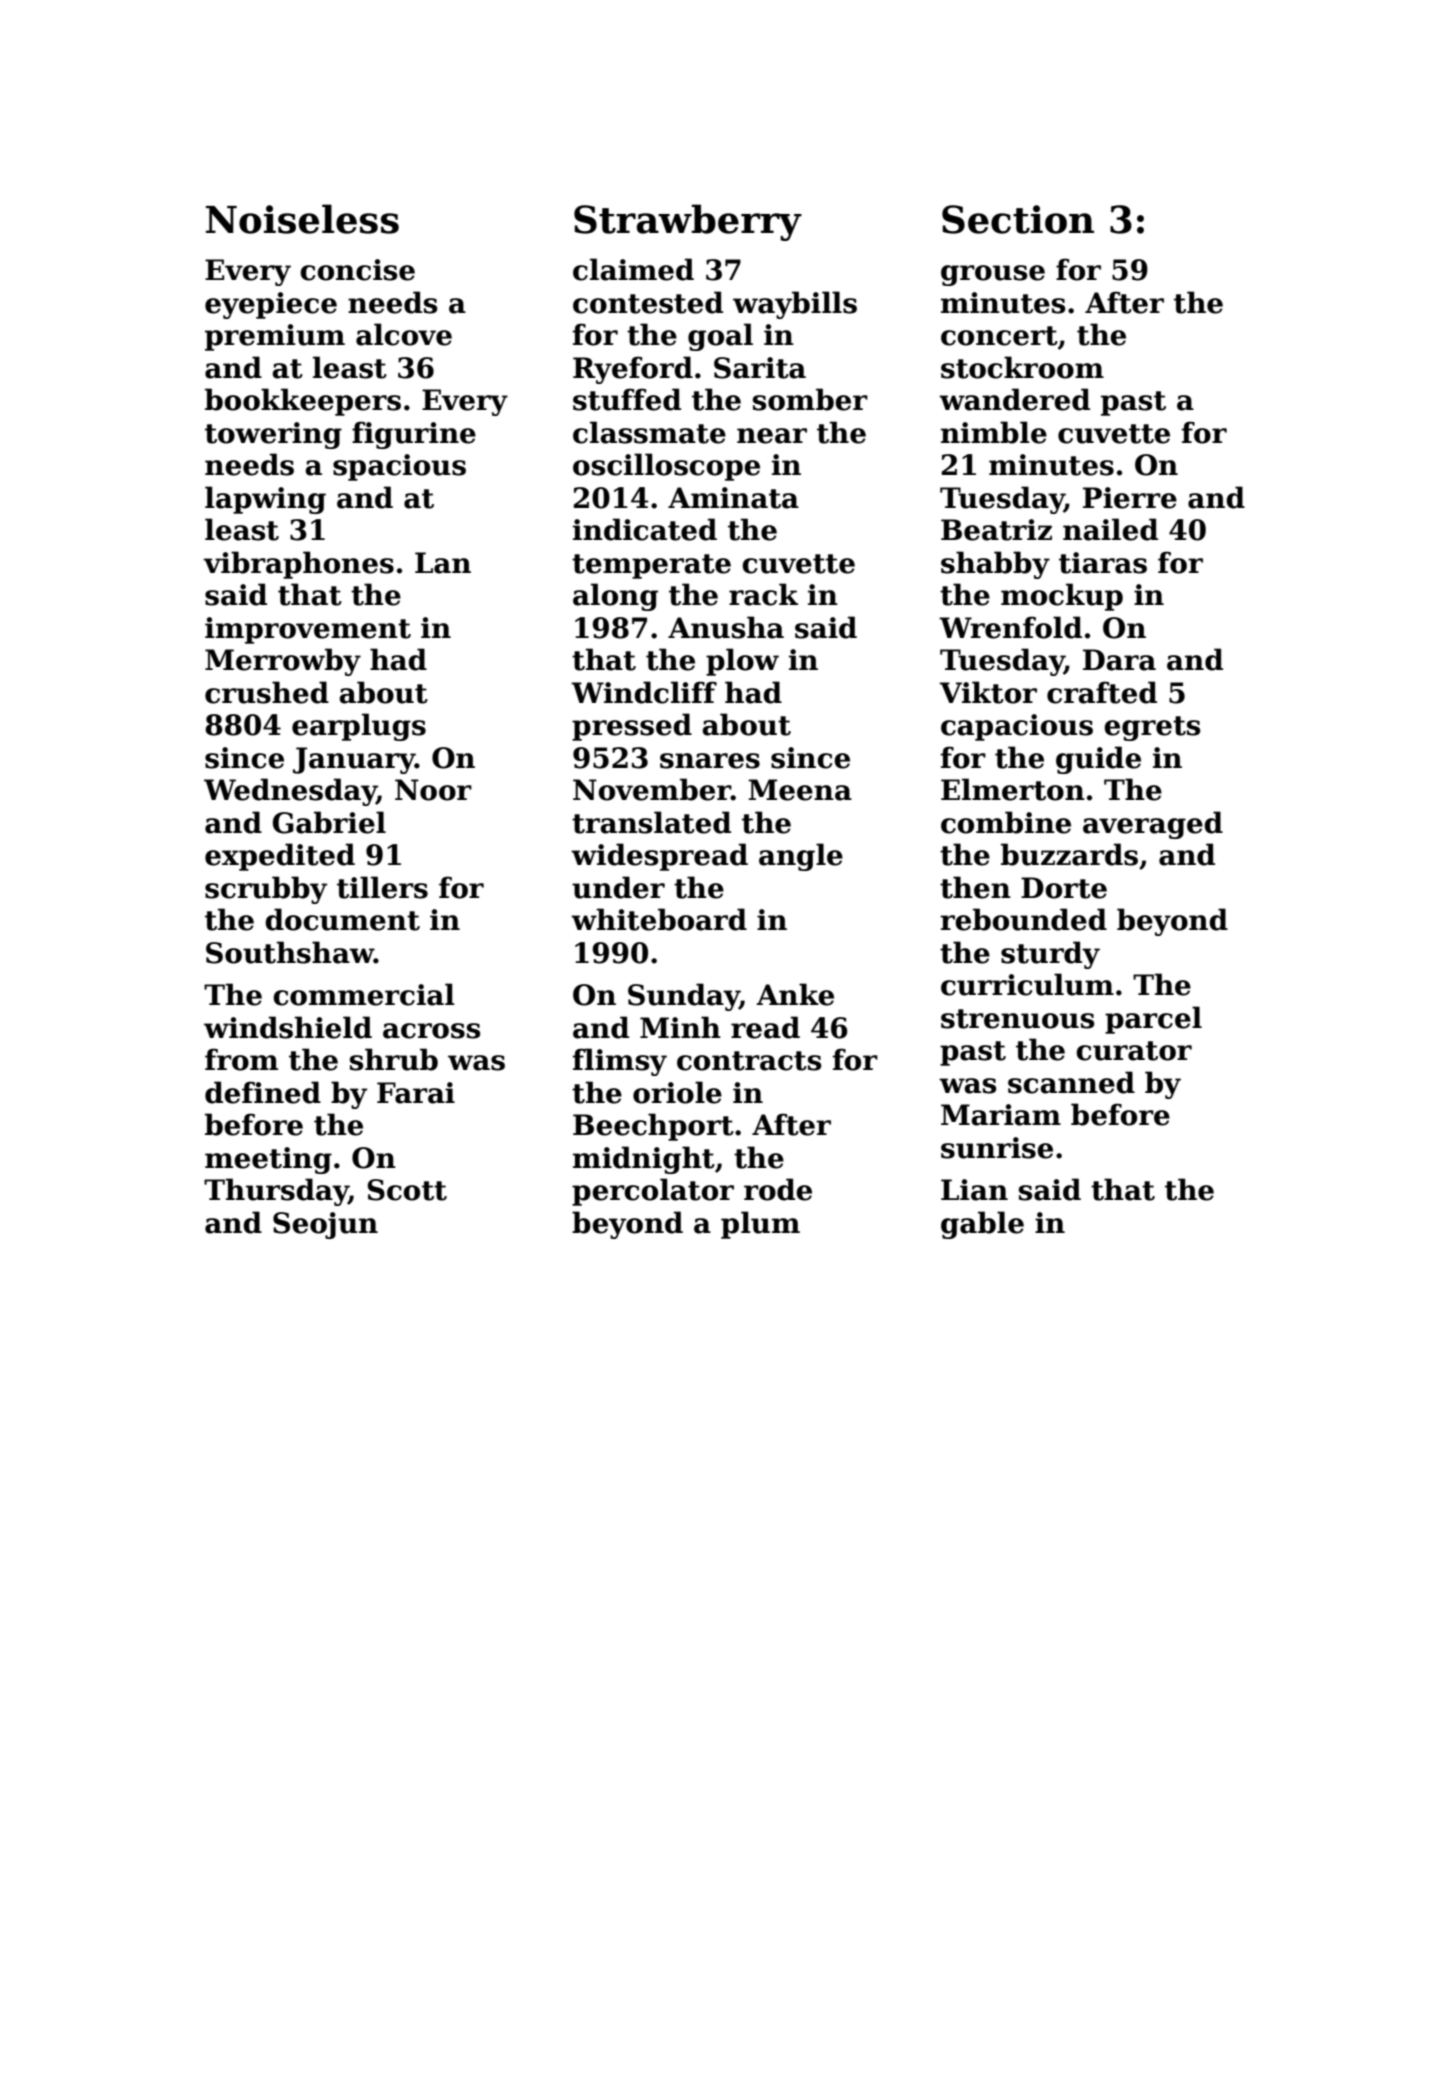 This image has height=2100, width=1450. What do you see at coordinates (273, 435) in the image?
I see `towering` at bounding box center [273, 435].
